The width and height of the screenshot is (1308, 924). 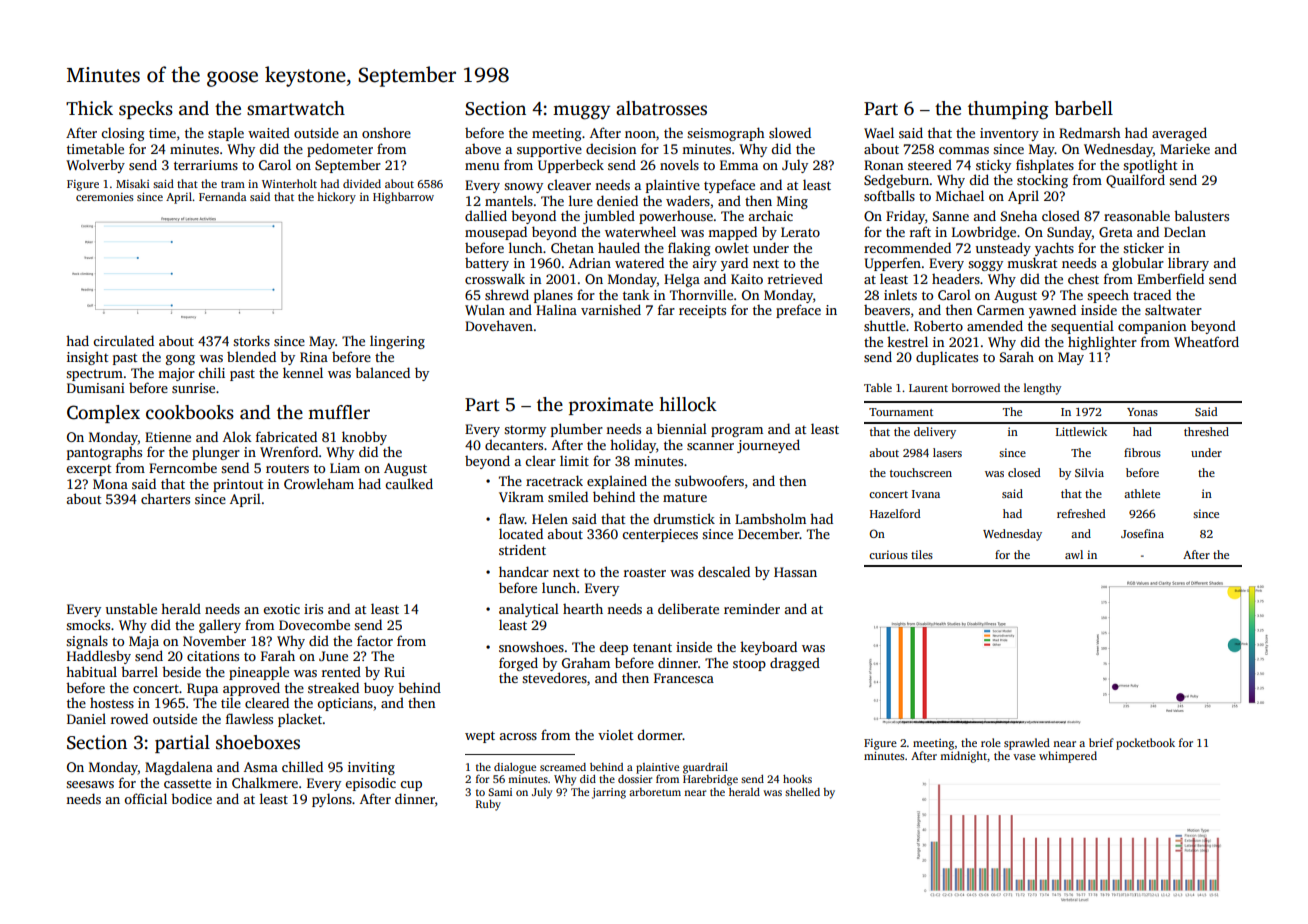 I want to click on Lambsholm, so click(x=770, y=518).
